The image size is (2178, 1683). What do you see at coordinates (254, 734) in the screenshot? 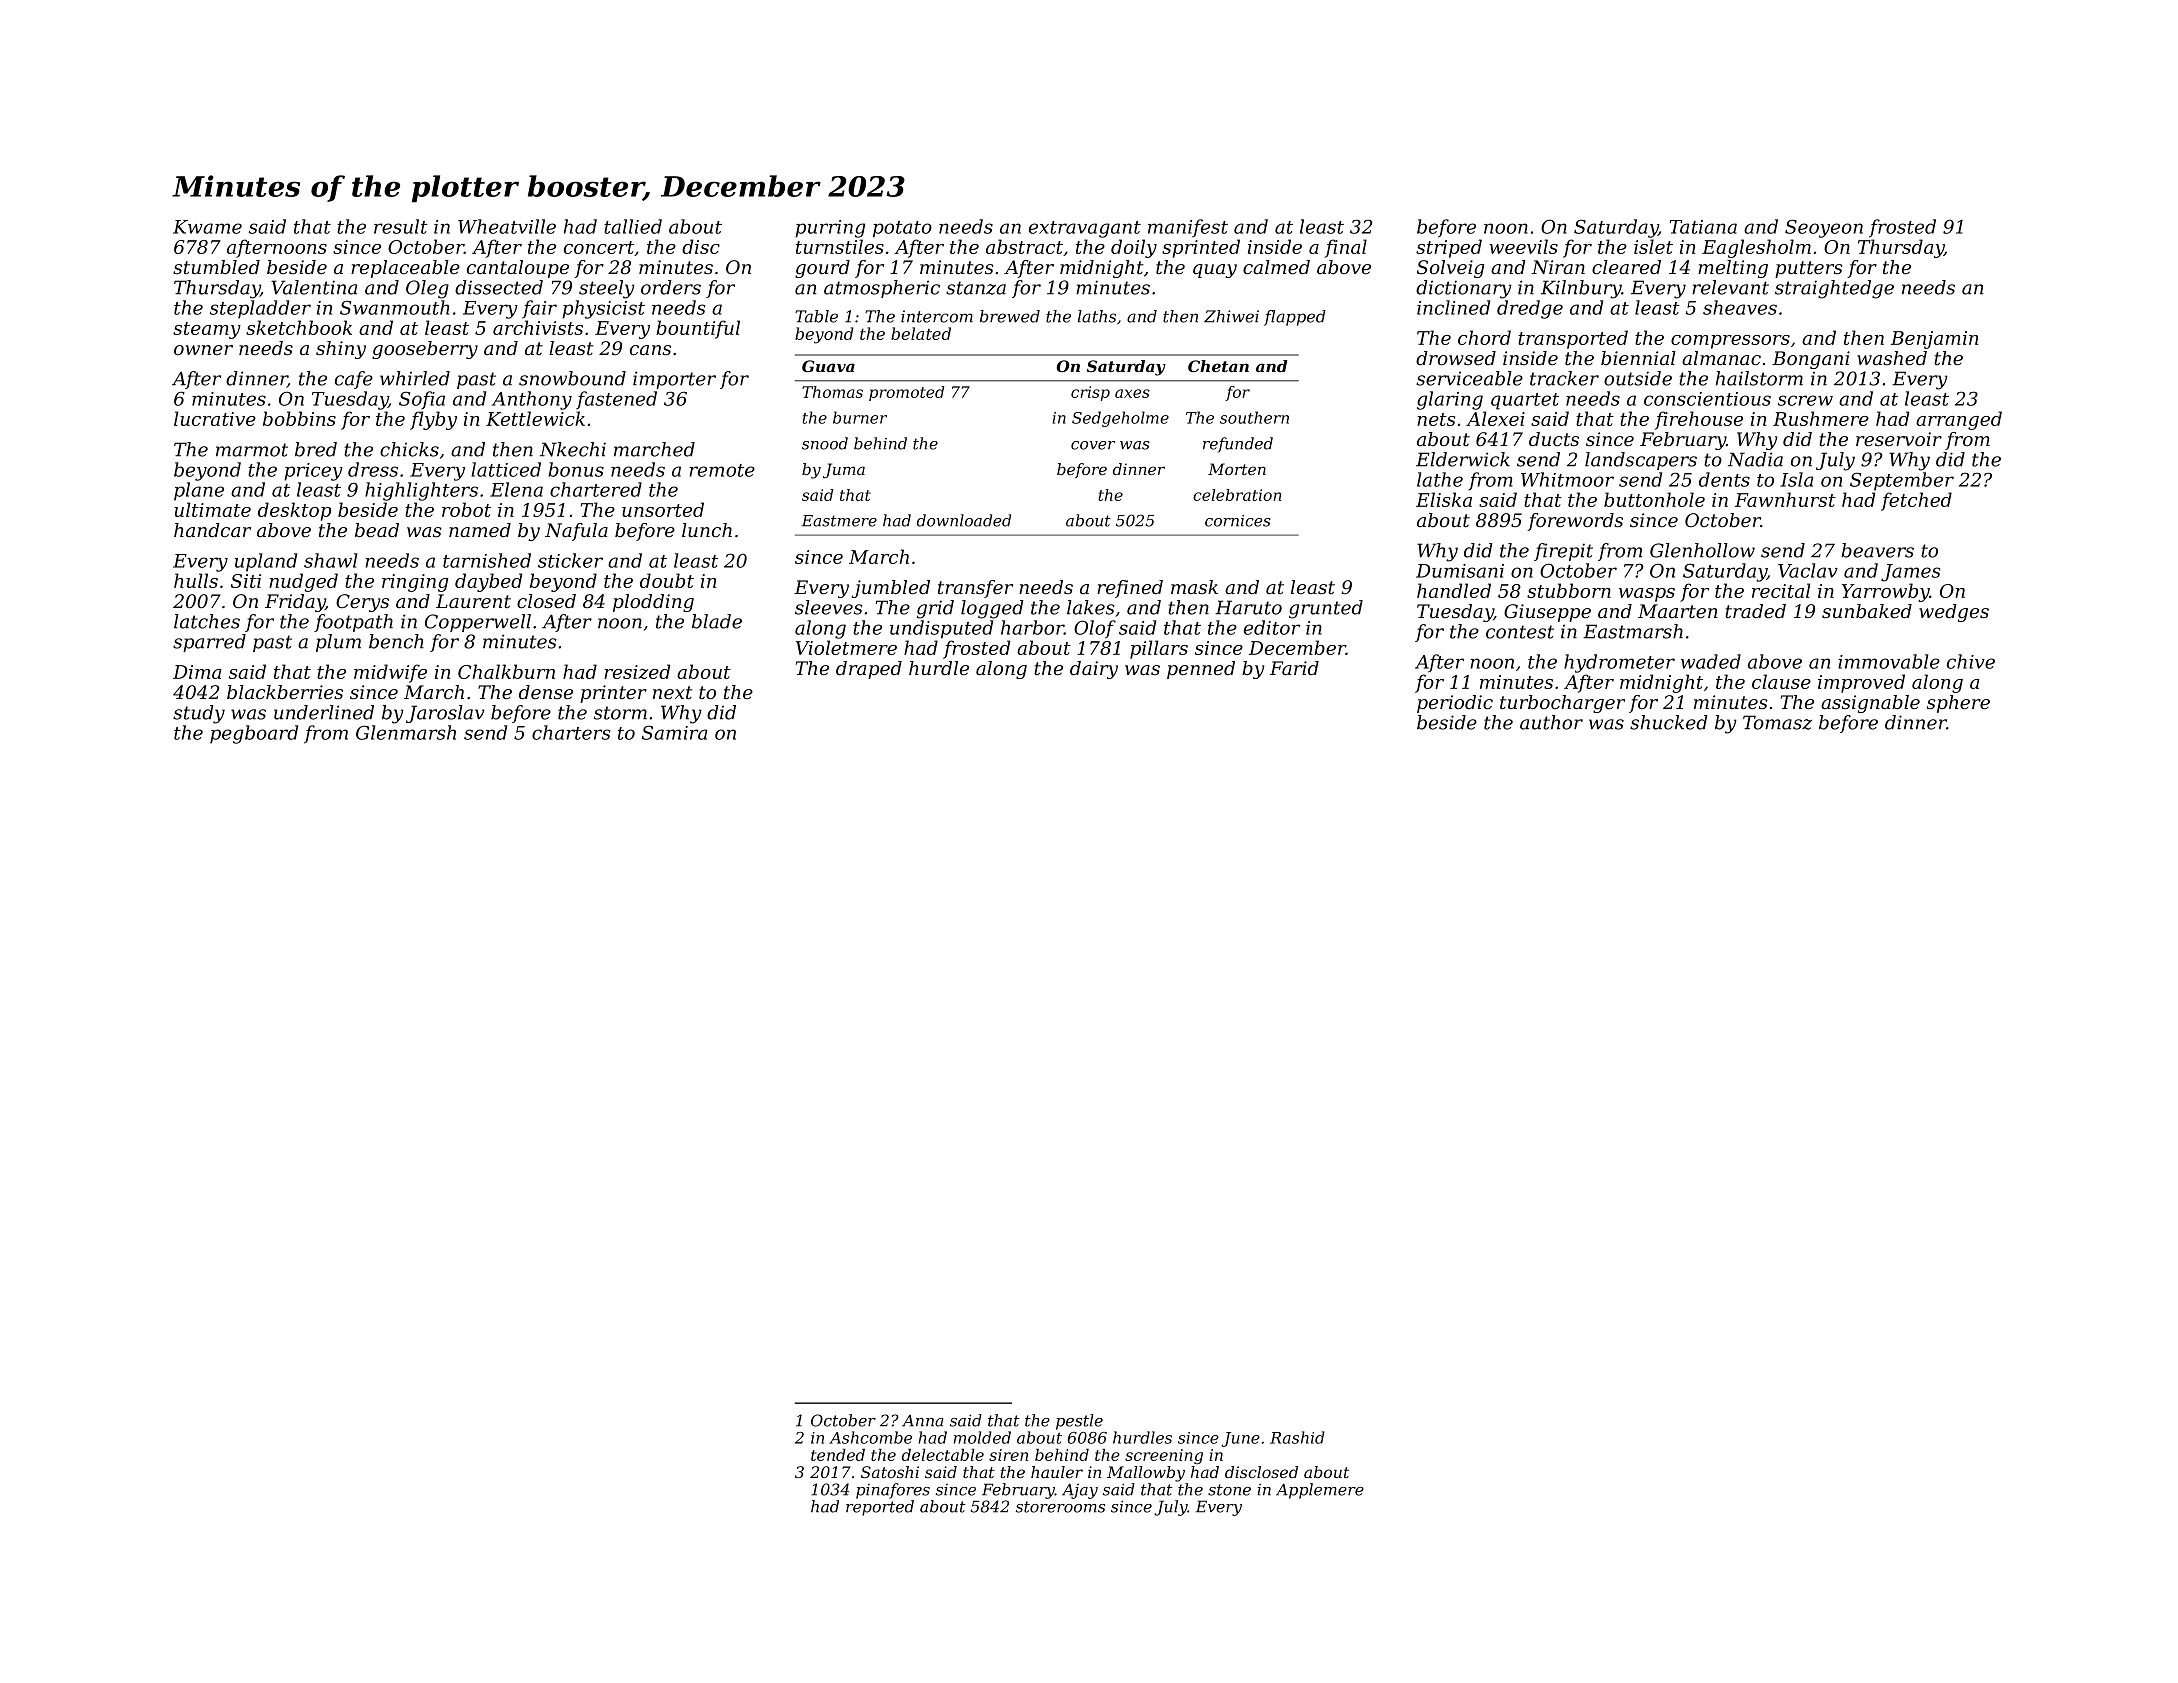
I see `pegboard` at bounding box center [254, 734].
